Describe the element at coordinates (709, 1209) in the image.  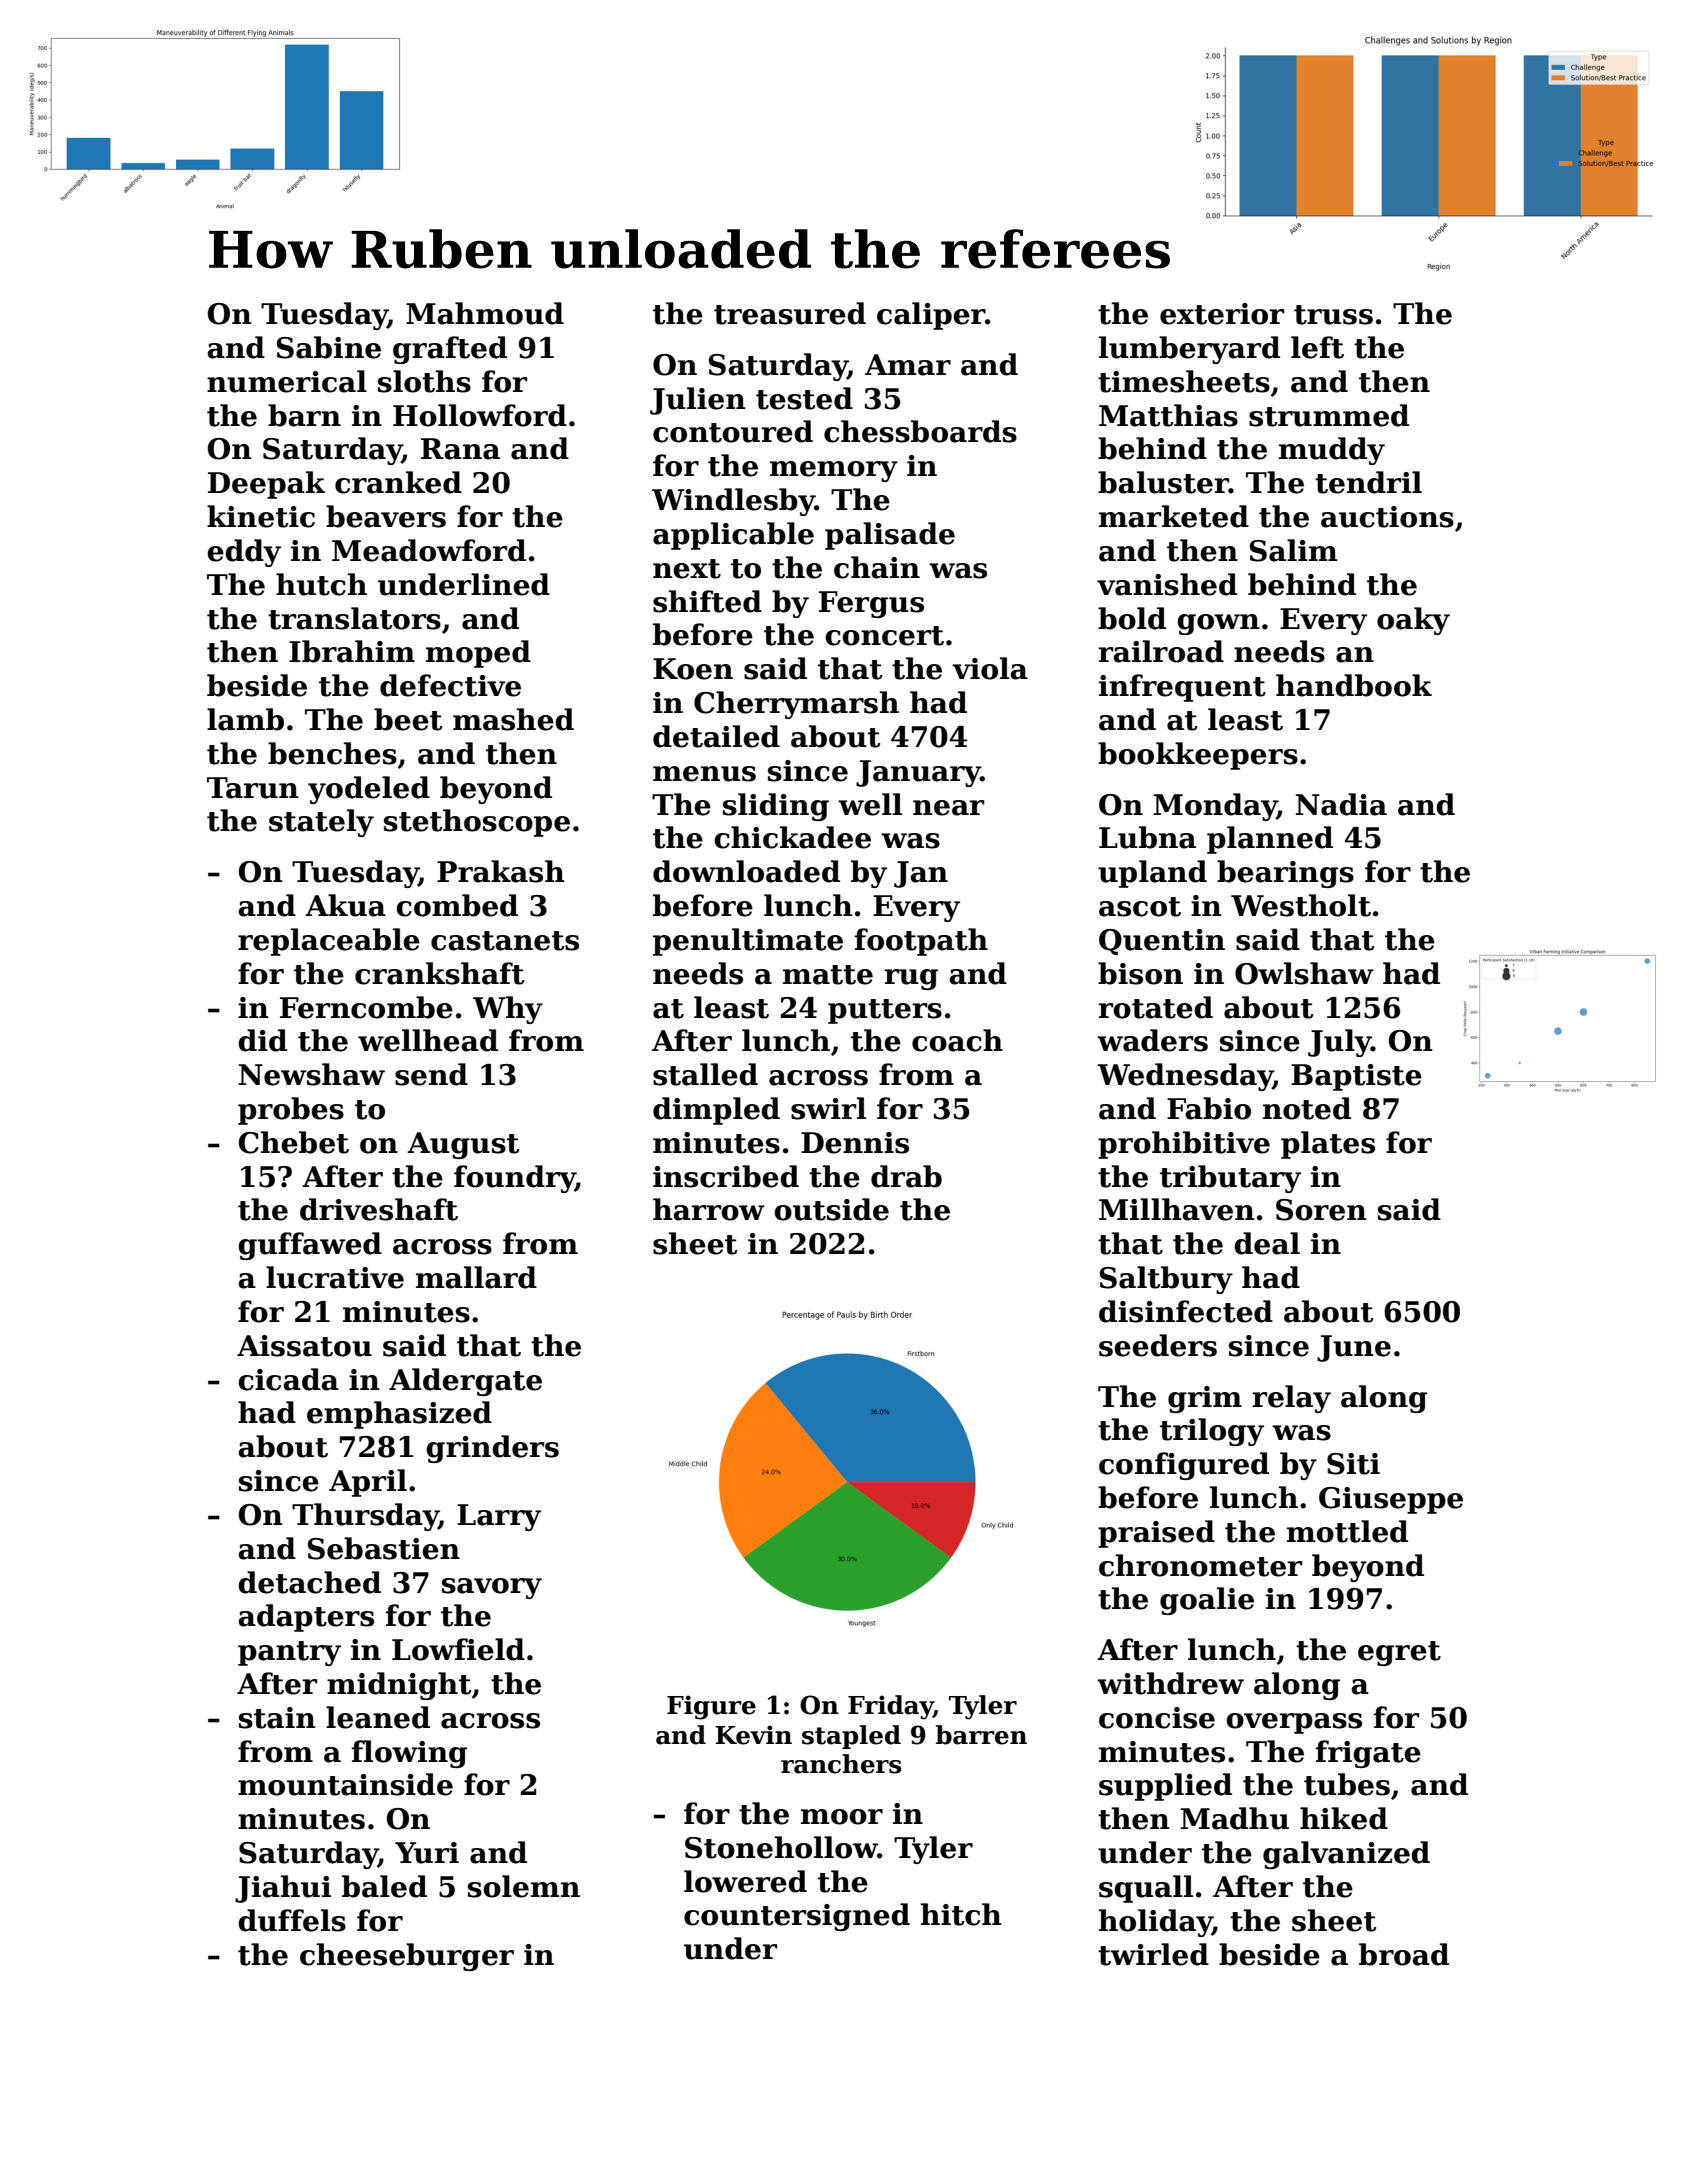
I see `harrow` at that location.
